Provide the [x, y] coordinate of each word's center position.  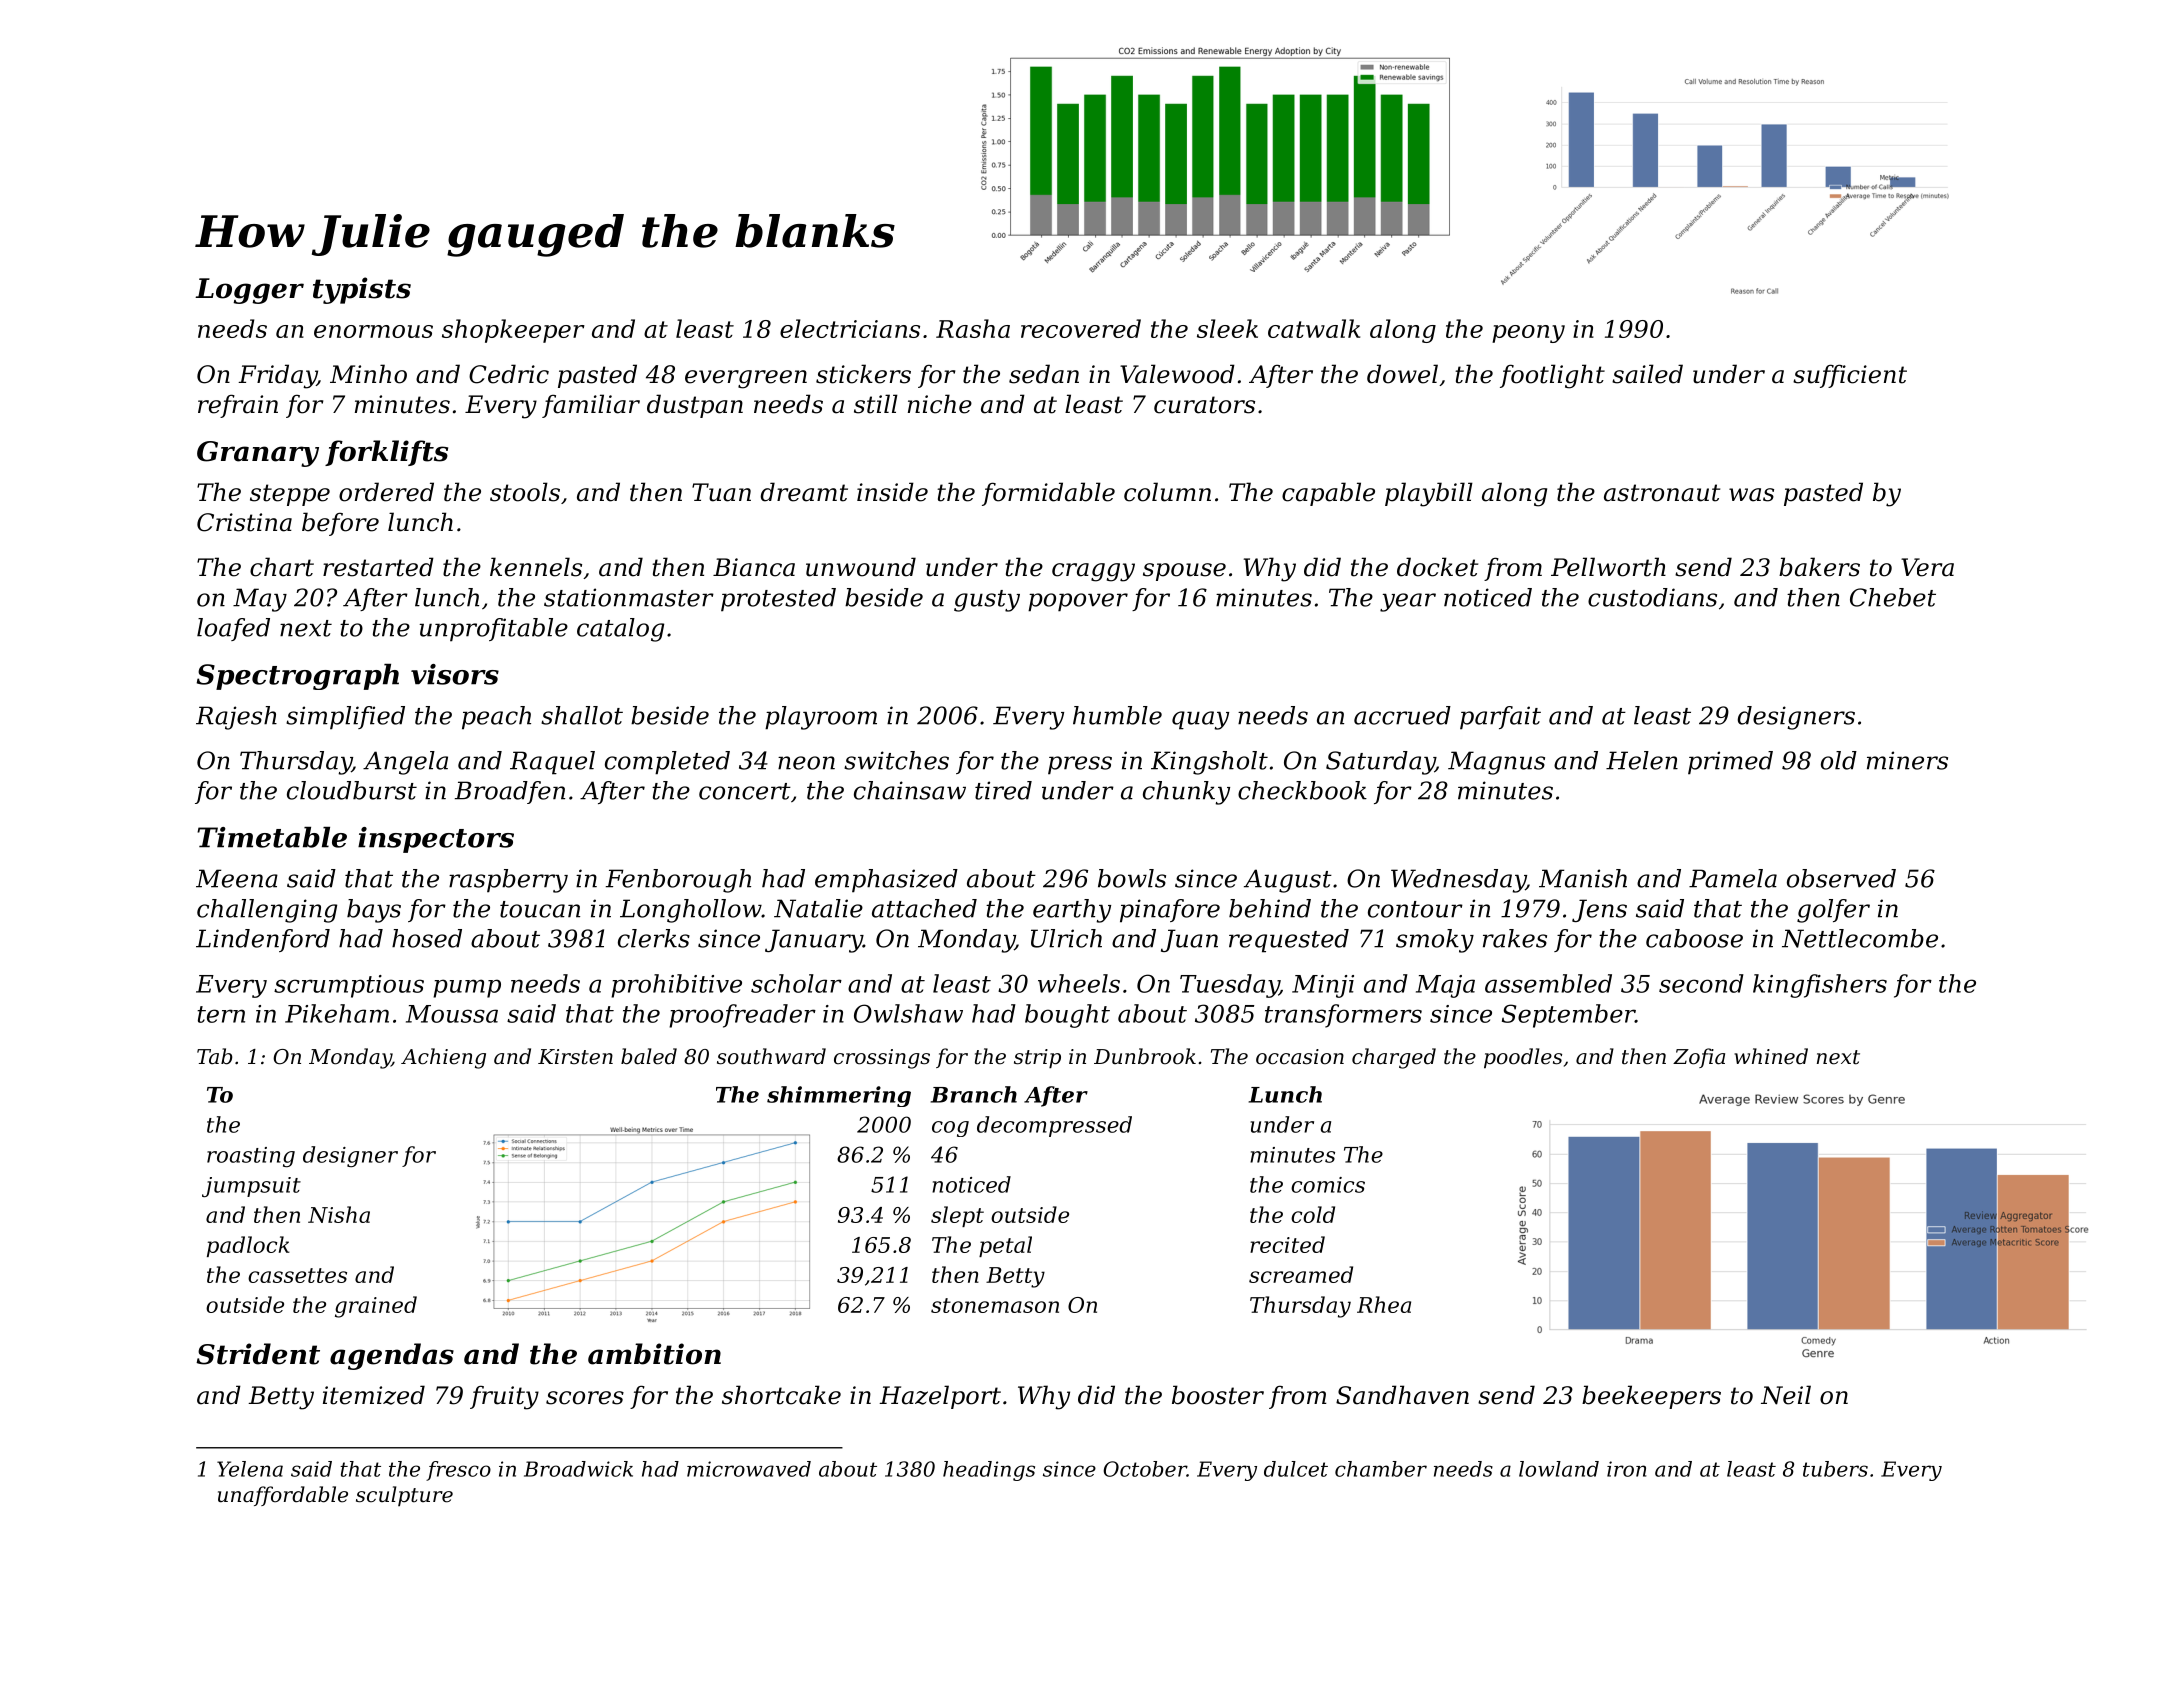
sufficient [1850, 376]
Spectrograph [298, 677]
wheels [1079, 983]
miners [1907, 760]
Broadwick [578, 1469]
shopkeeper [513, 331]
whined [1771, 1056]
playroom [821, 718]
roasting [251, 1157]
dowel [1402, 374]
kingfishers [1820, 986]
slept [957, 1216]
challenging [267, 911]
